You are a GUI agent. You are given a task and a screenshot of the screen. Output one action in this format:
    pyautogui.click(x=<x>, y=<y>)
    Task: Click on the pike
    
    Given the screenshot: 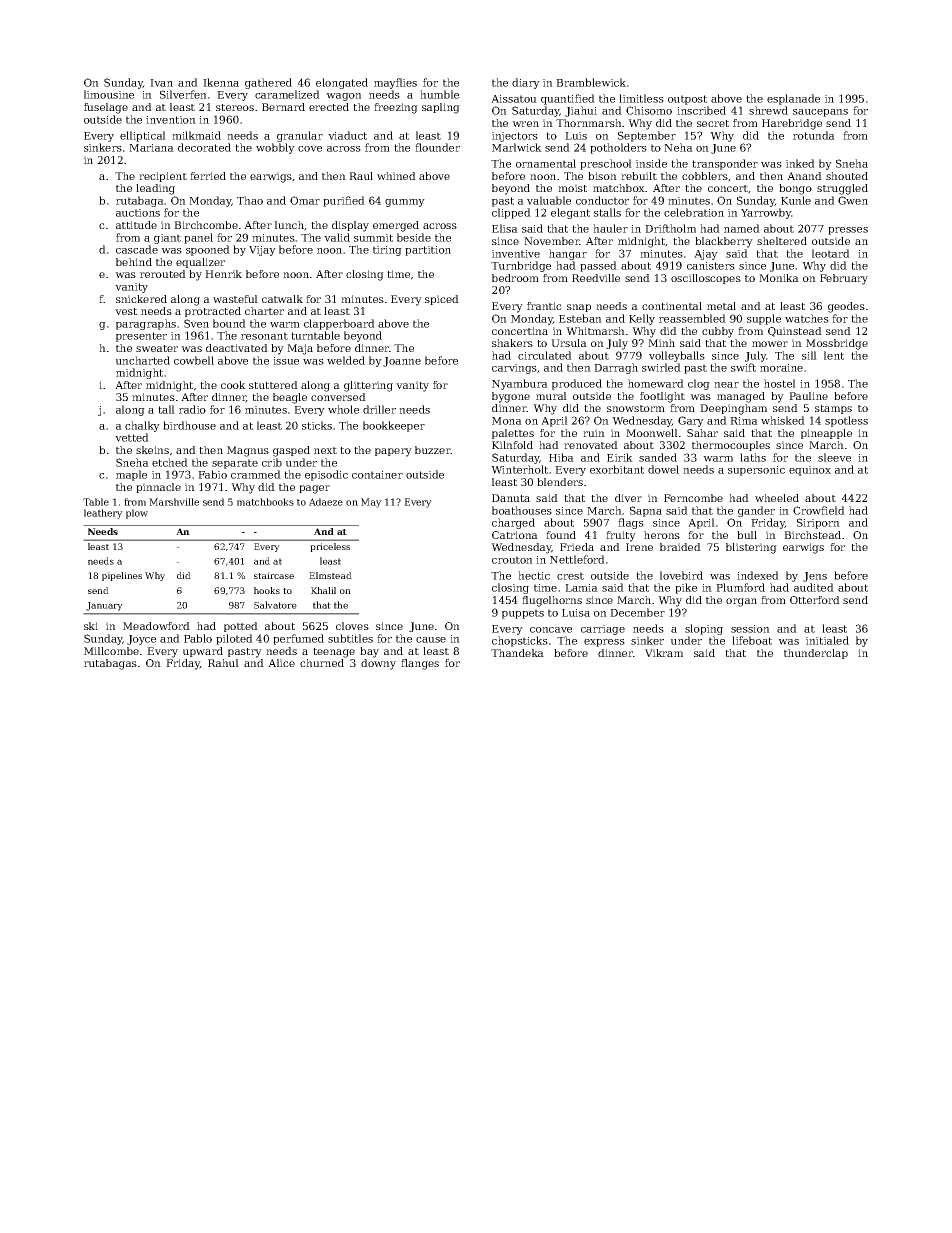 What is the action you would take?
    pyautogui.click(x=686, y=588)
